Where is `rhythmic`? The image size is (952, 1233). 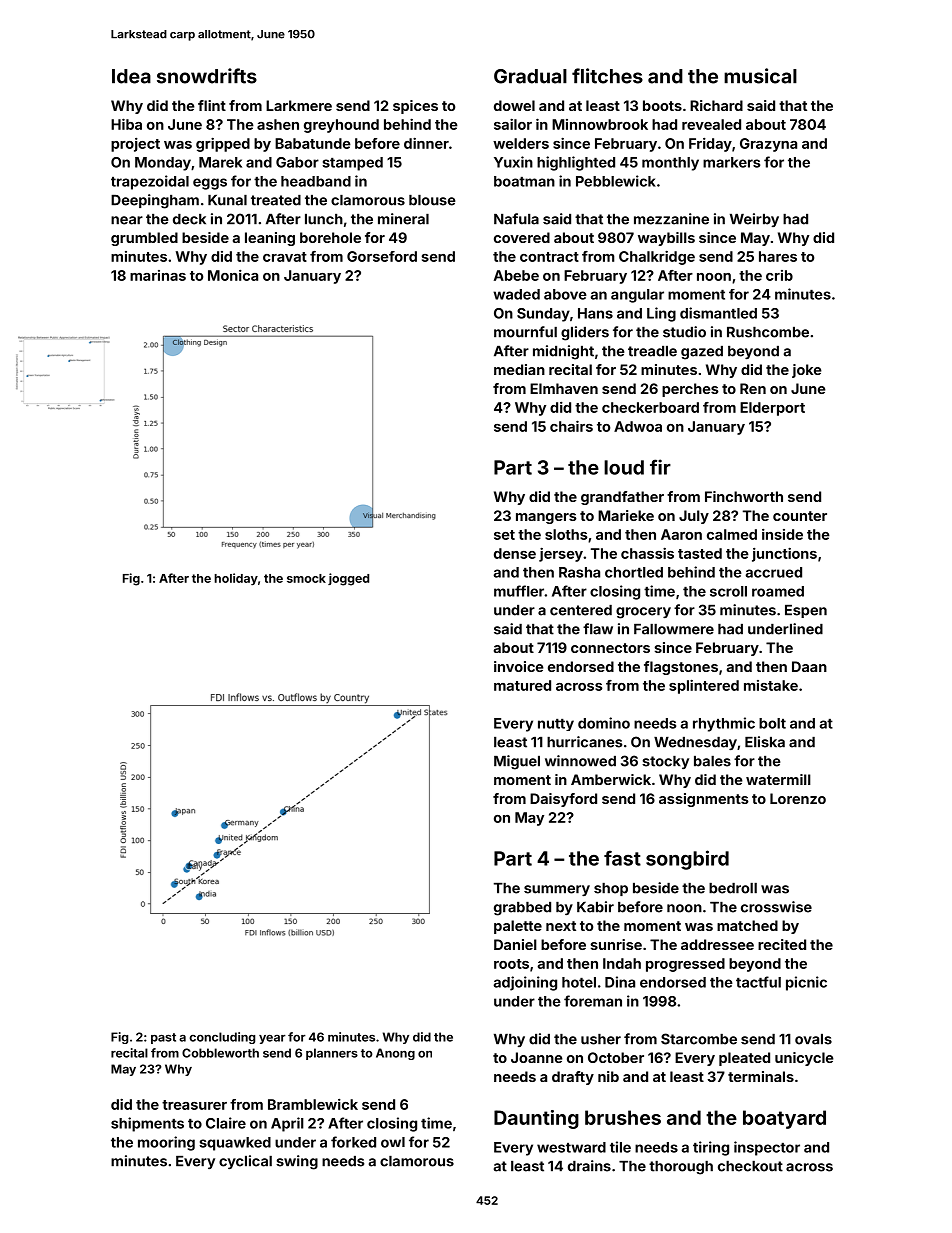
rhythmic is located at coordinates (724, 724).
